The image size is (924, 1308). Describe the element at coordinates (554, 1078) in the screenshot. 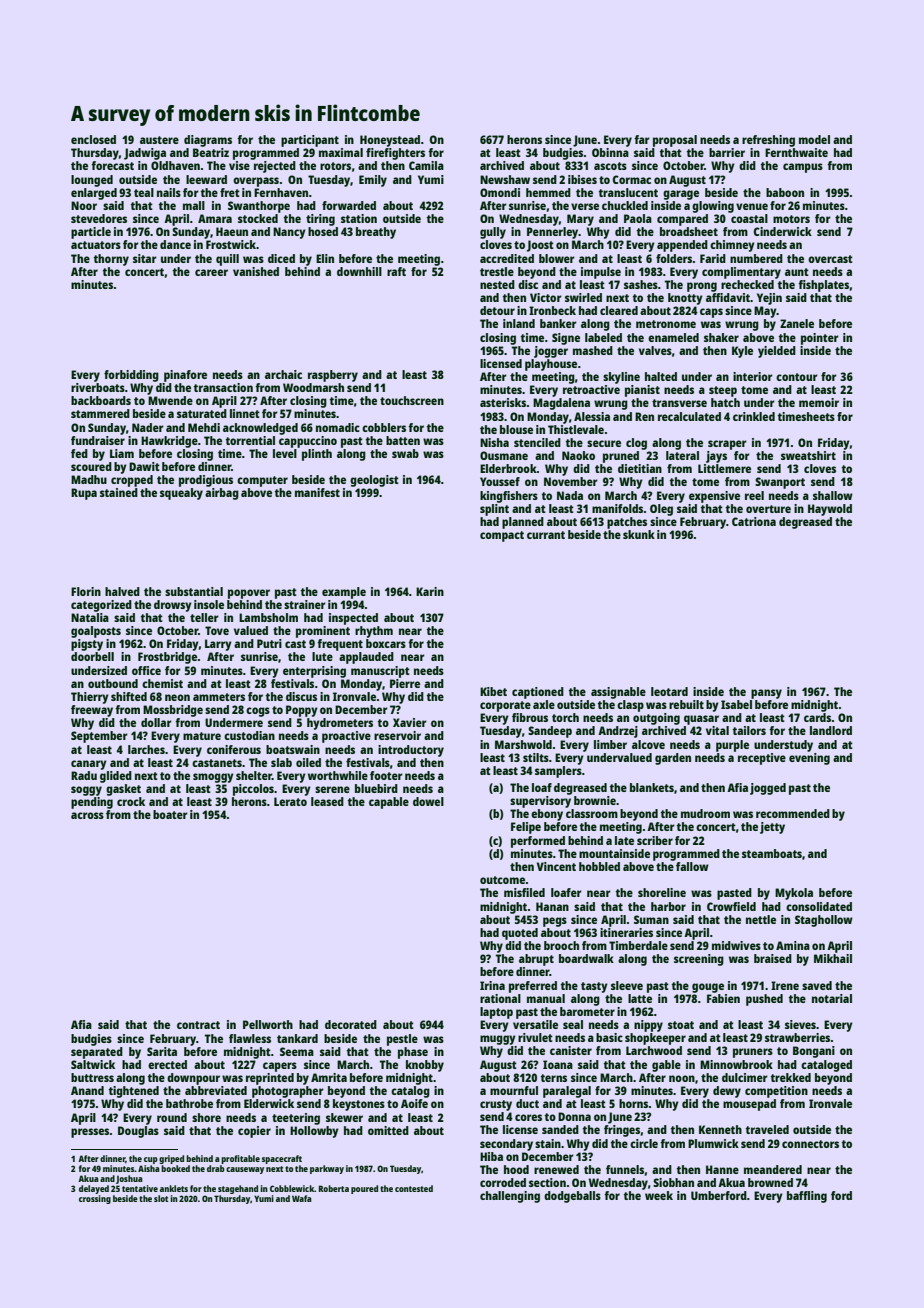

I see `terns` at that location.
